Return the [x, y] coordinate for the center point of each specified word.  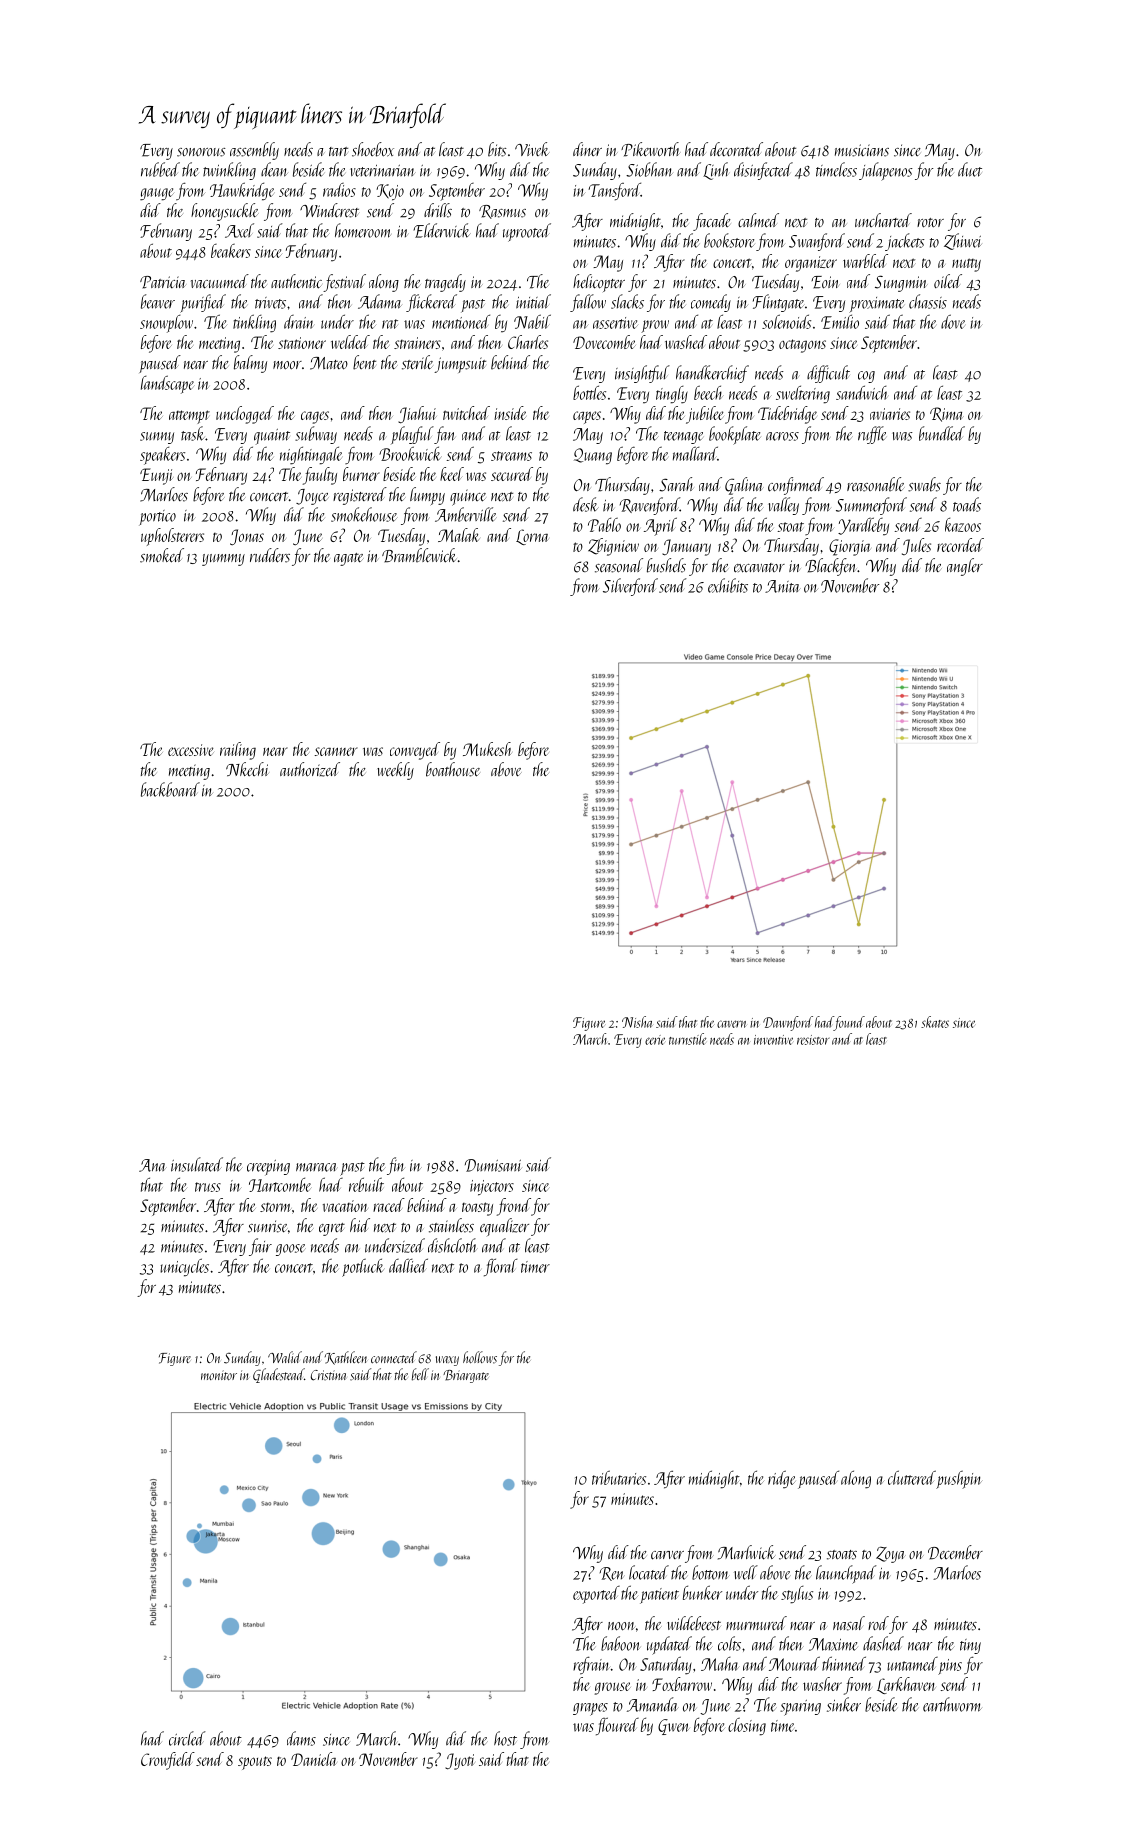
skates [935, 1022]
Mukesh [487, 749]
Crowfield [168, 1761]
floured [617, 1726]
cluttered [912, 1477]
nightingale [311, 455]
